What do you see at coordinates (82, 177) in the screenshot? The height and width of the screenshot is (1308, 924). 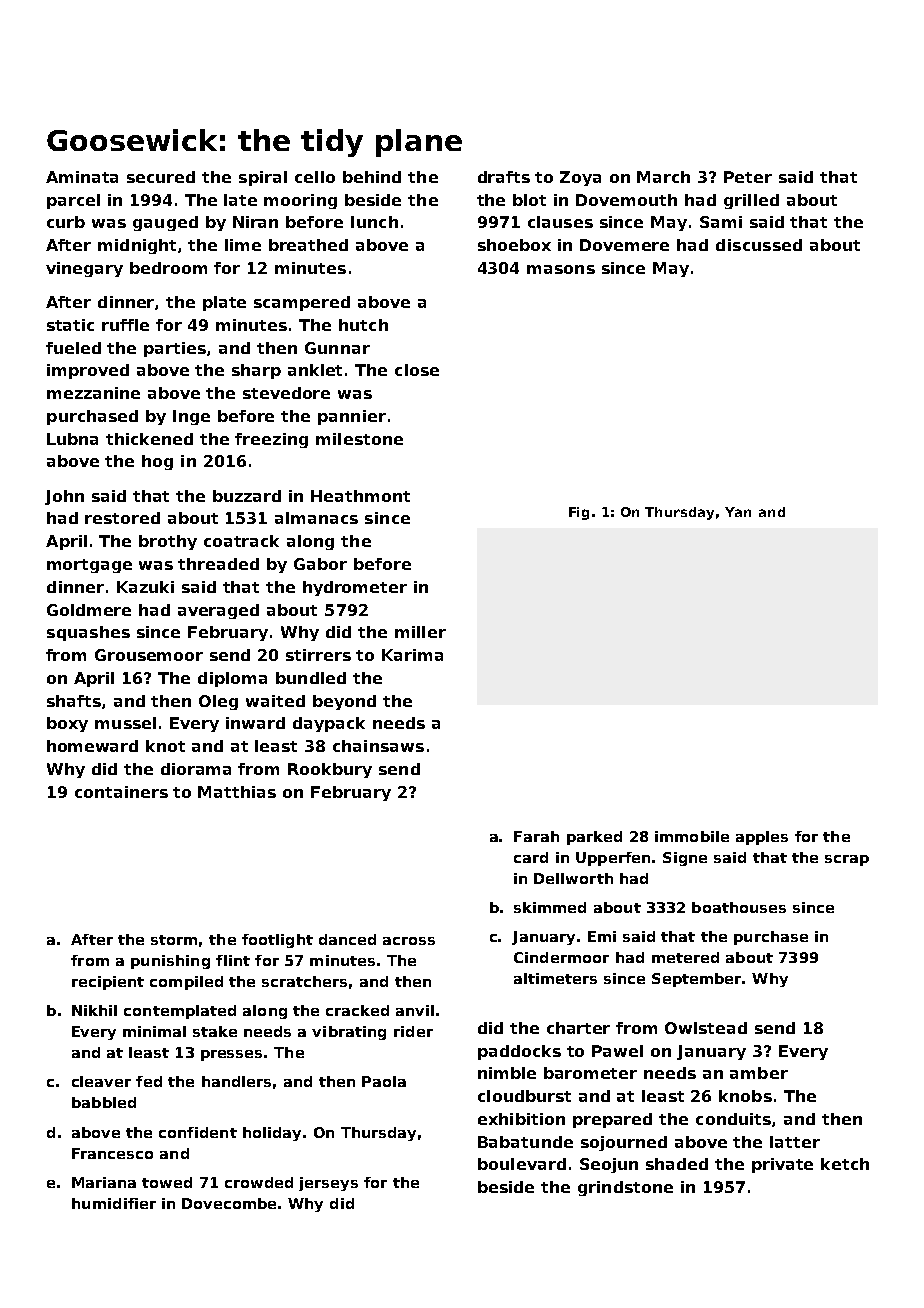 I see `Aminata` at bounding box center [82, 177].
